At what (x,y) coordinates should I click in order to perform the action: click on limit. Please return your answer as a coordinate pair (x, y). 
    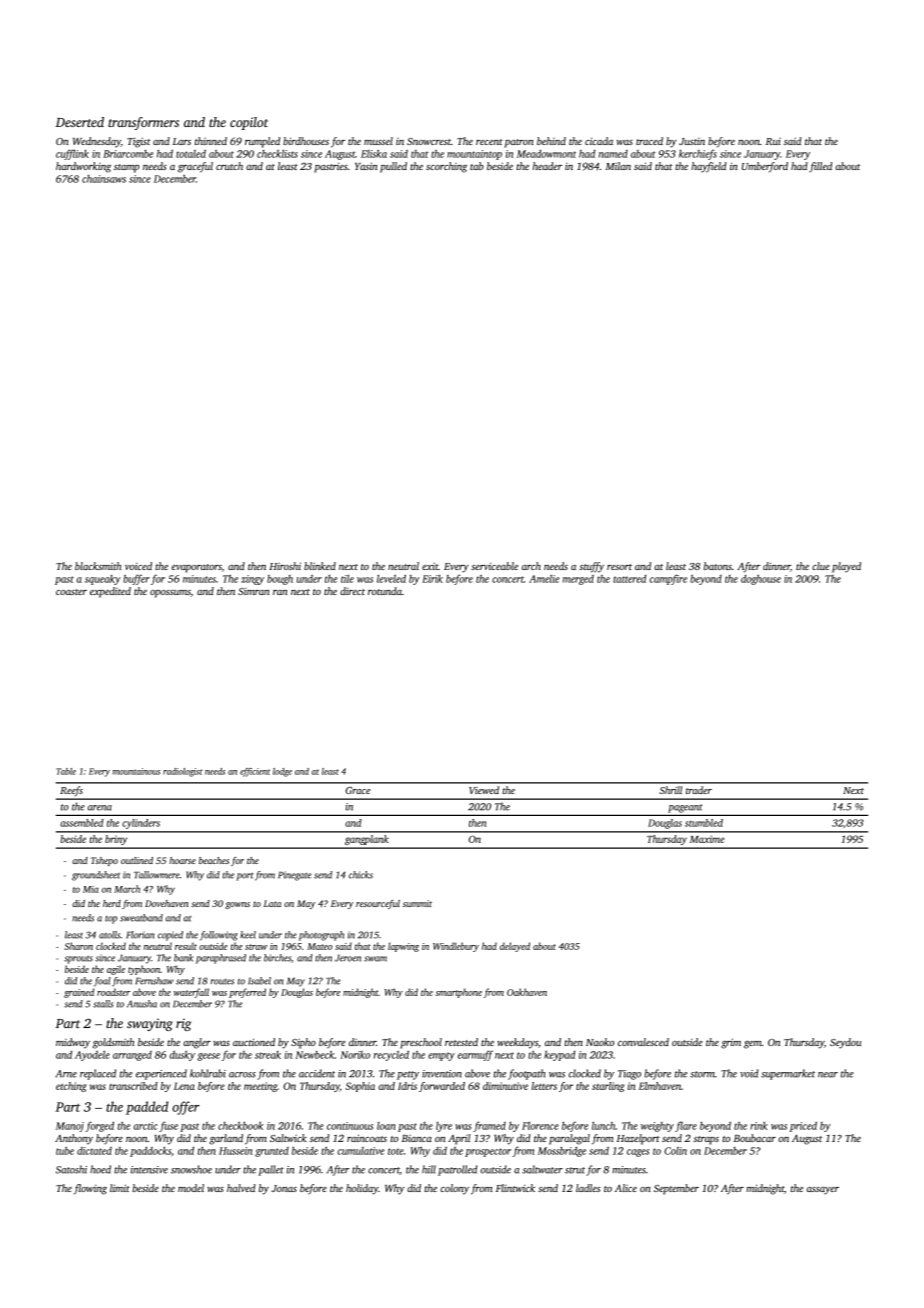
    Looking at the image, I should click on (120, 1188).
